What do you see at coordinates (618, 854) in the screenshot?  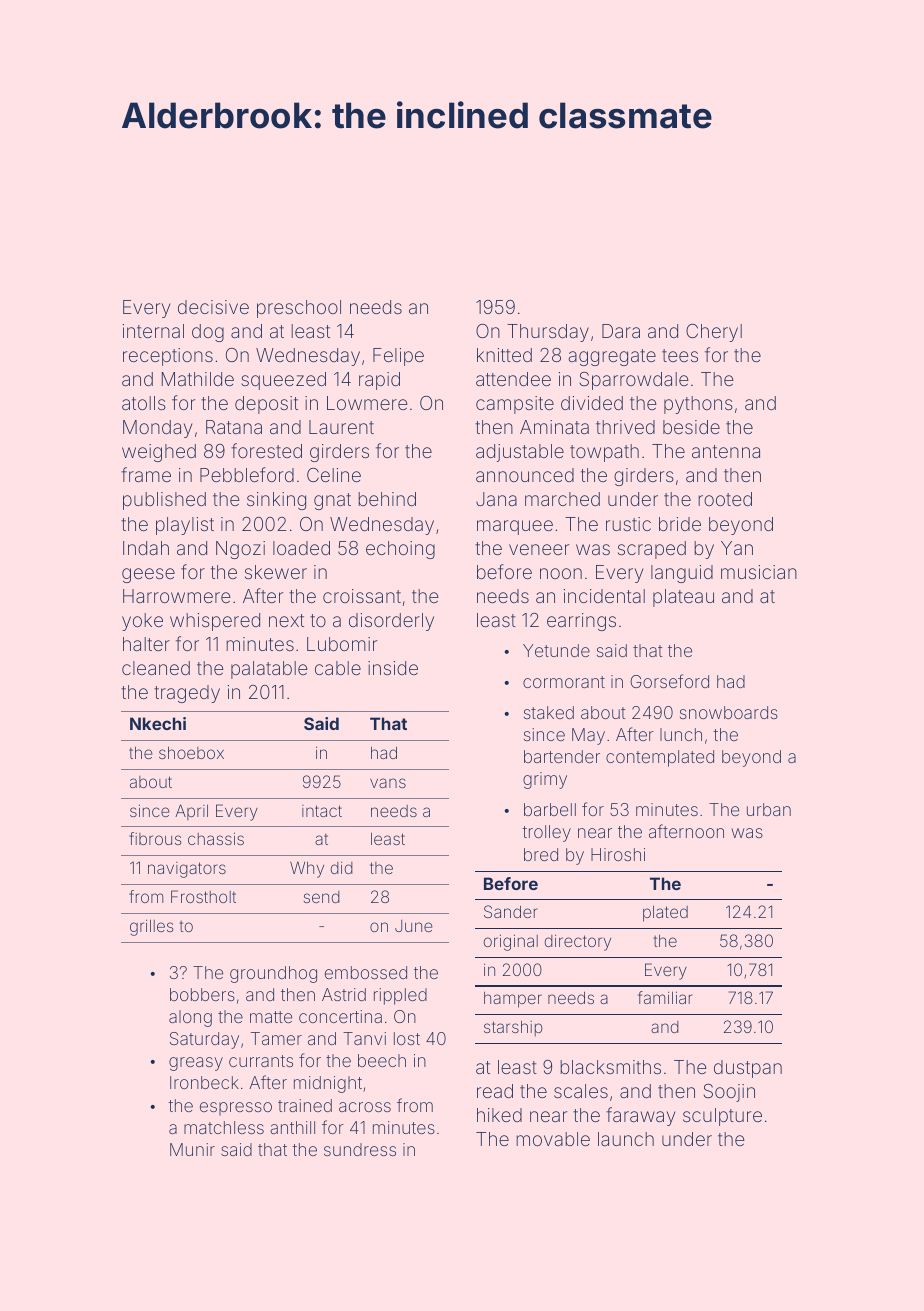 I see `Hiroshi` at bounding box center [618, 854].
